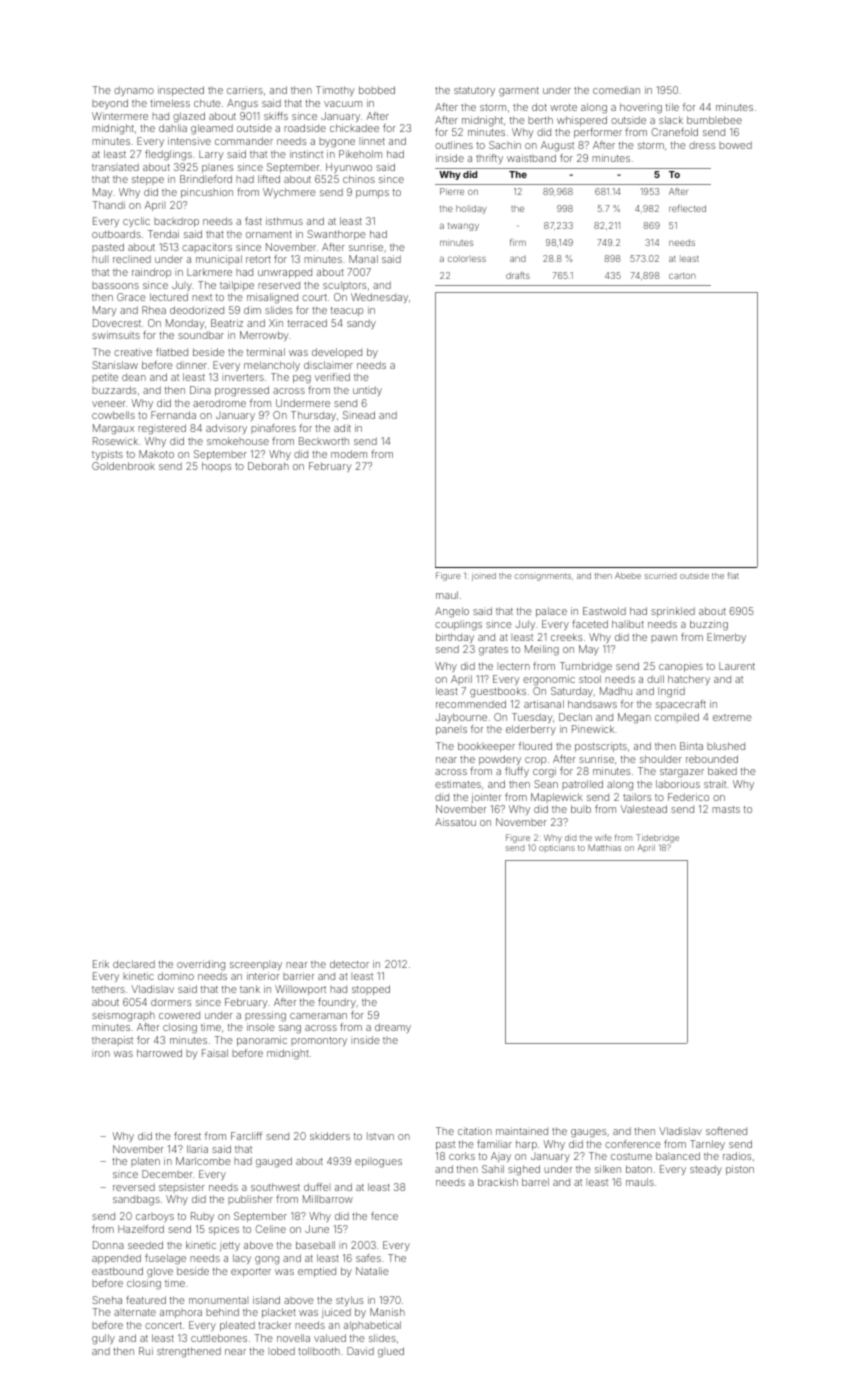 The width and height of the image is (849, 1400). I want to click on Dovecrest, so click(117, 323).
